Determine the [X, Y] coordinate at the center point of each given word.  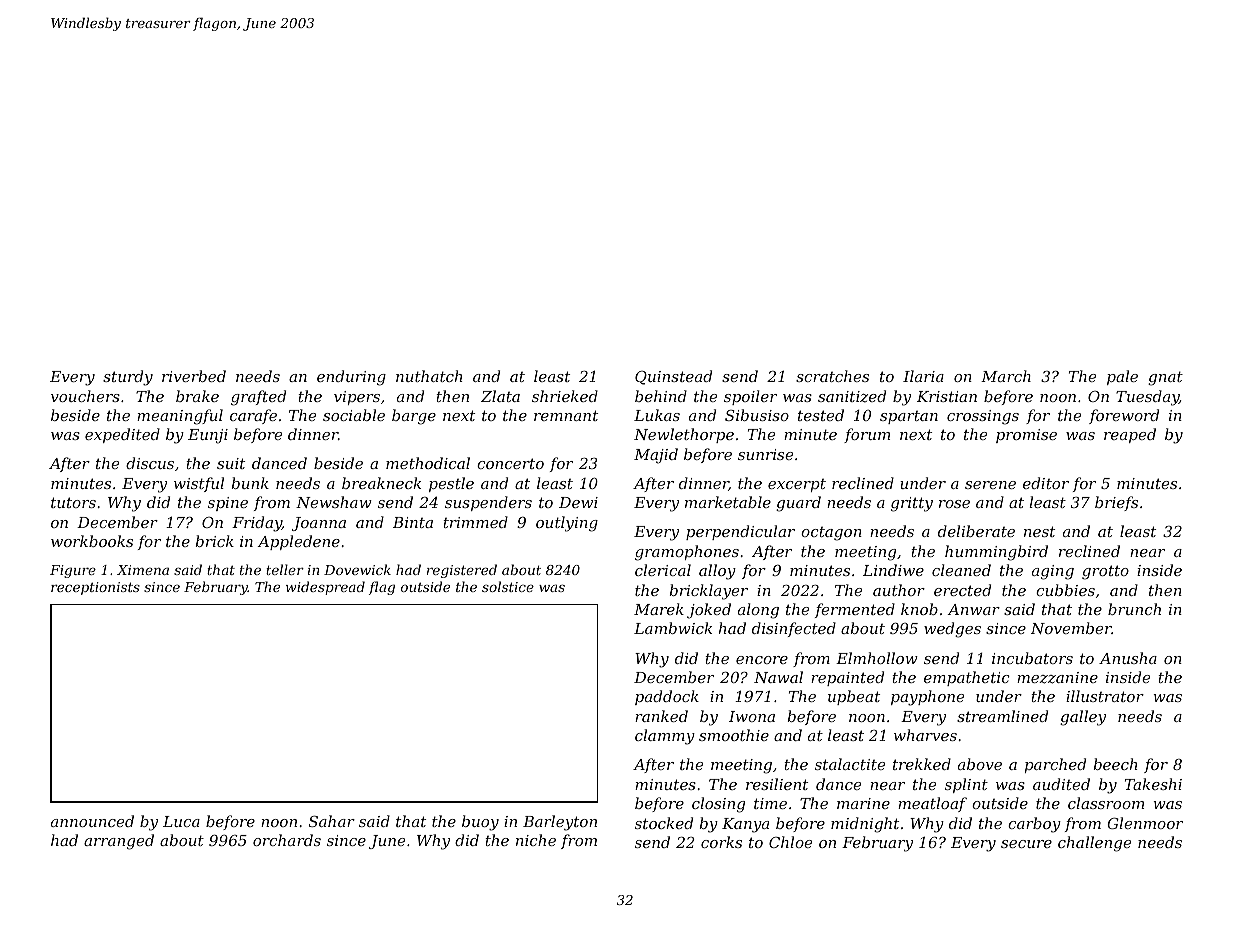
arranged [119, 842]
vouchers [85, 396]
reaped [1130, 435]
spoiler [750, 397]
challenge [1094, 844]
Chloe [790, 842]
